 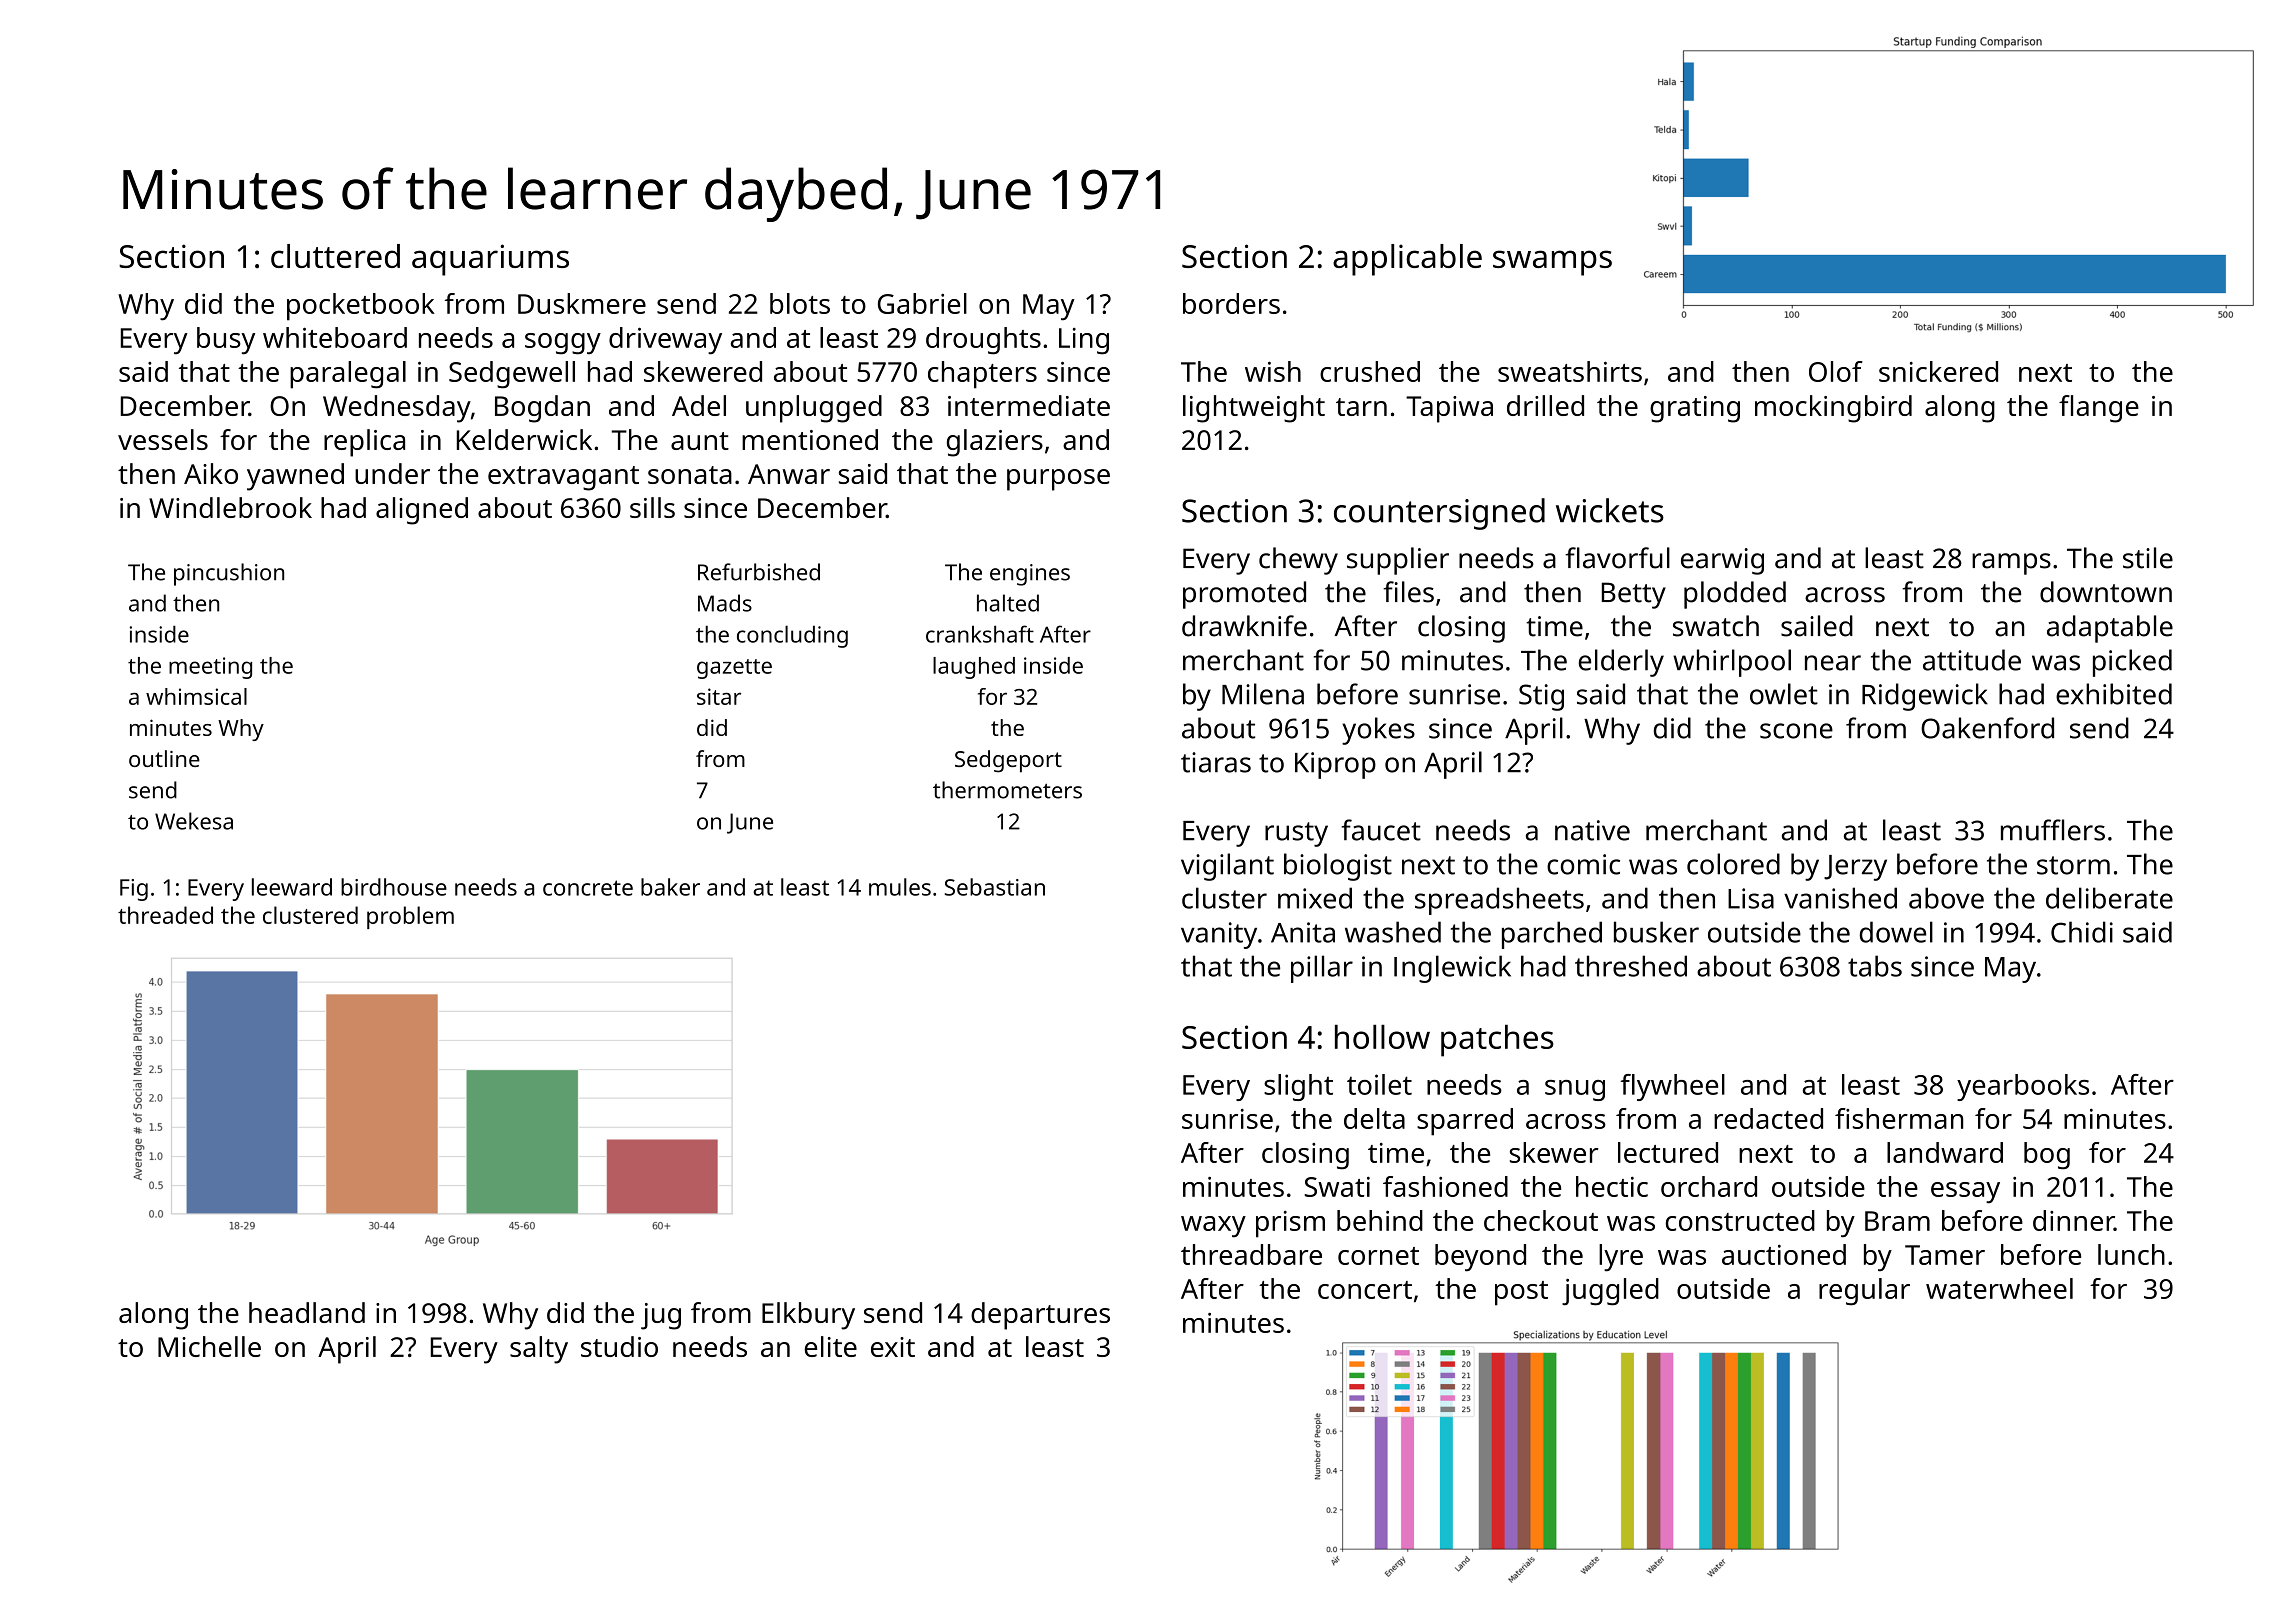 I want to click on stile, so click(x=2148, y=558).
